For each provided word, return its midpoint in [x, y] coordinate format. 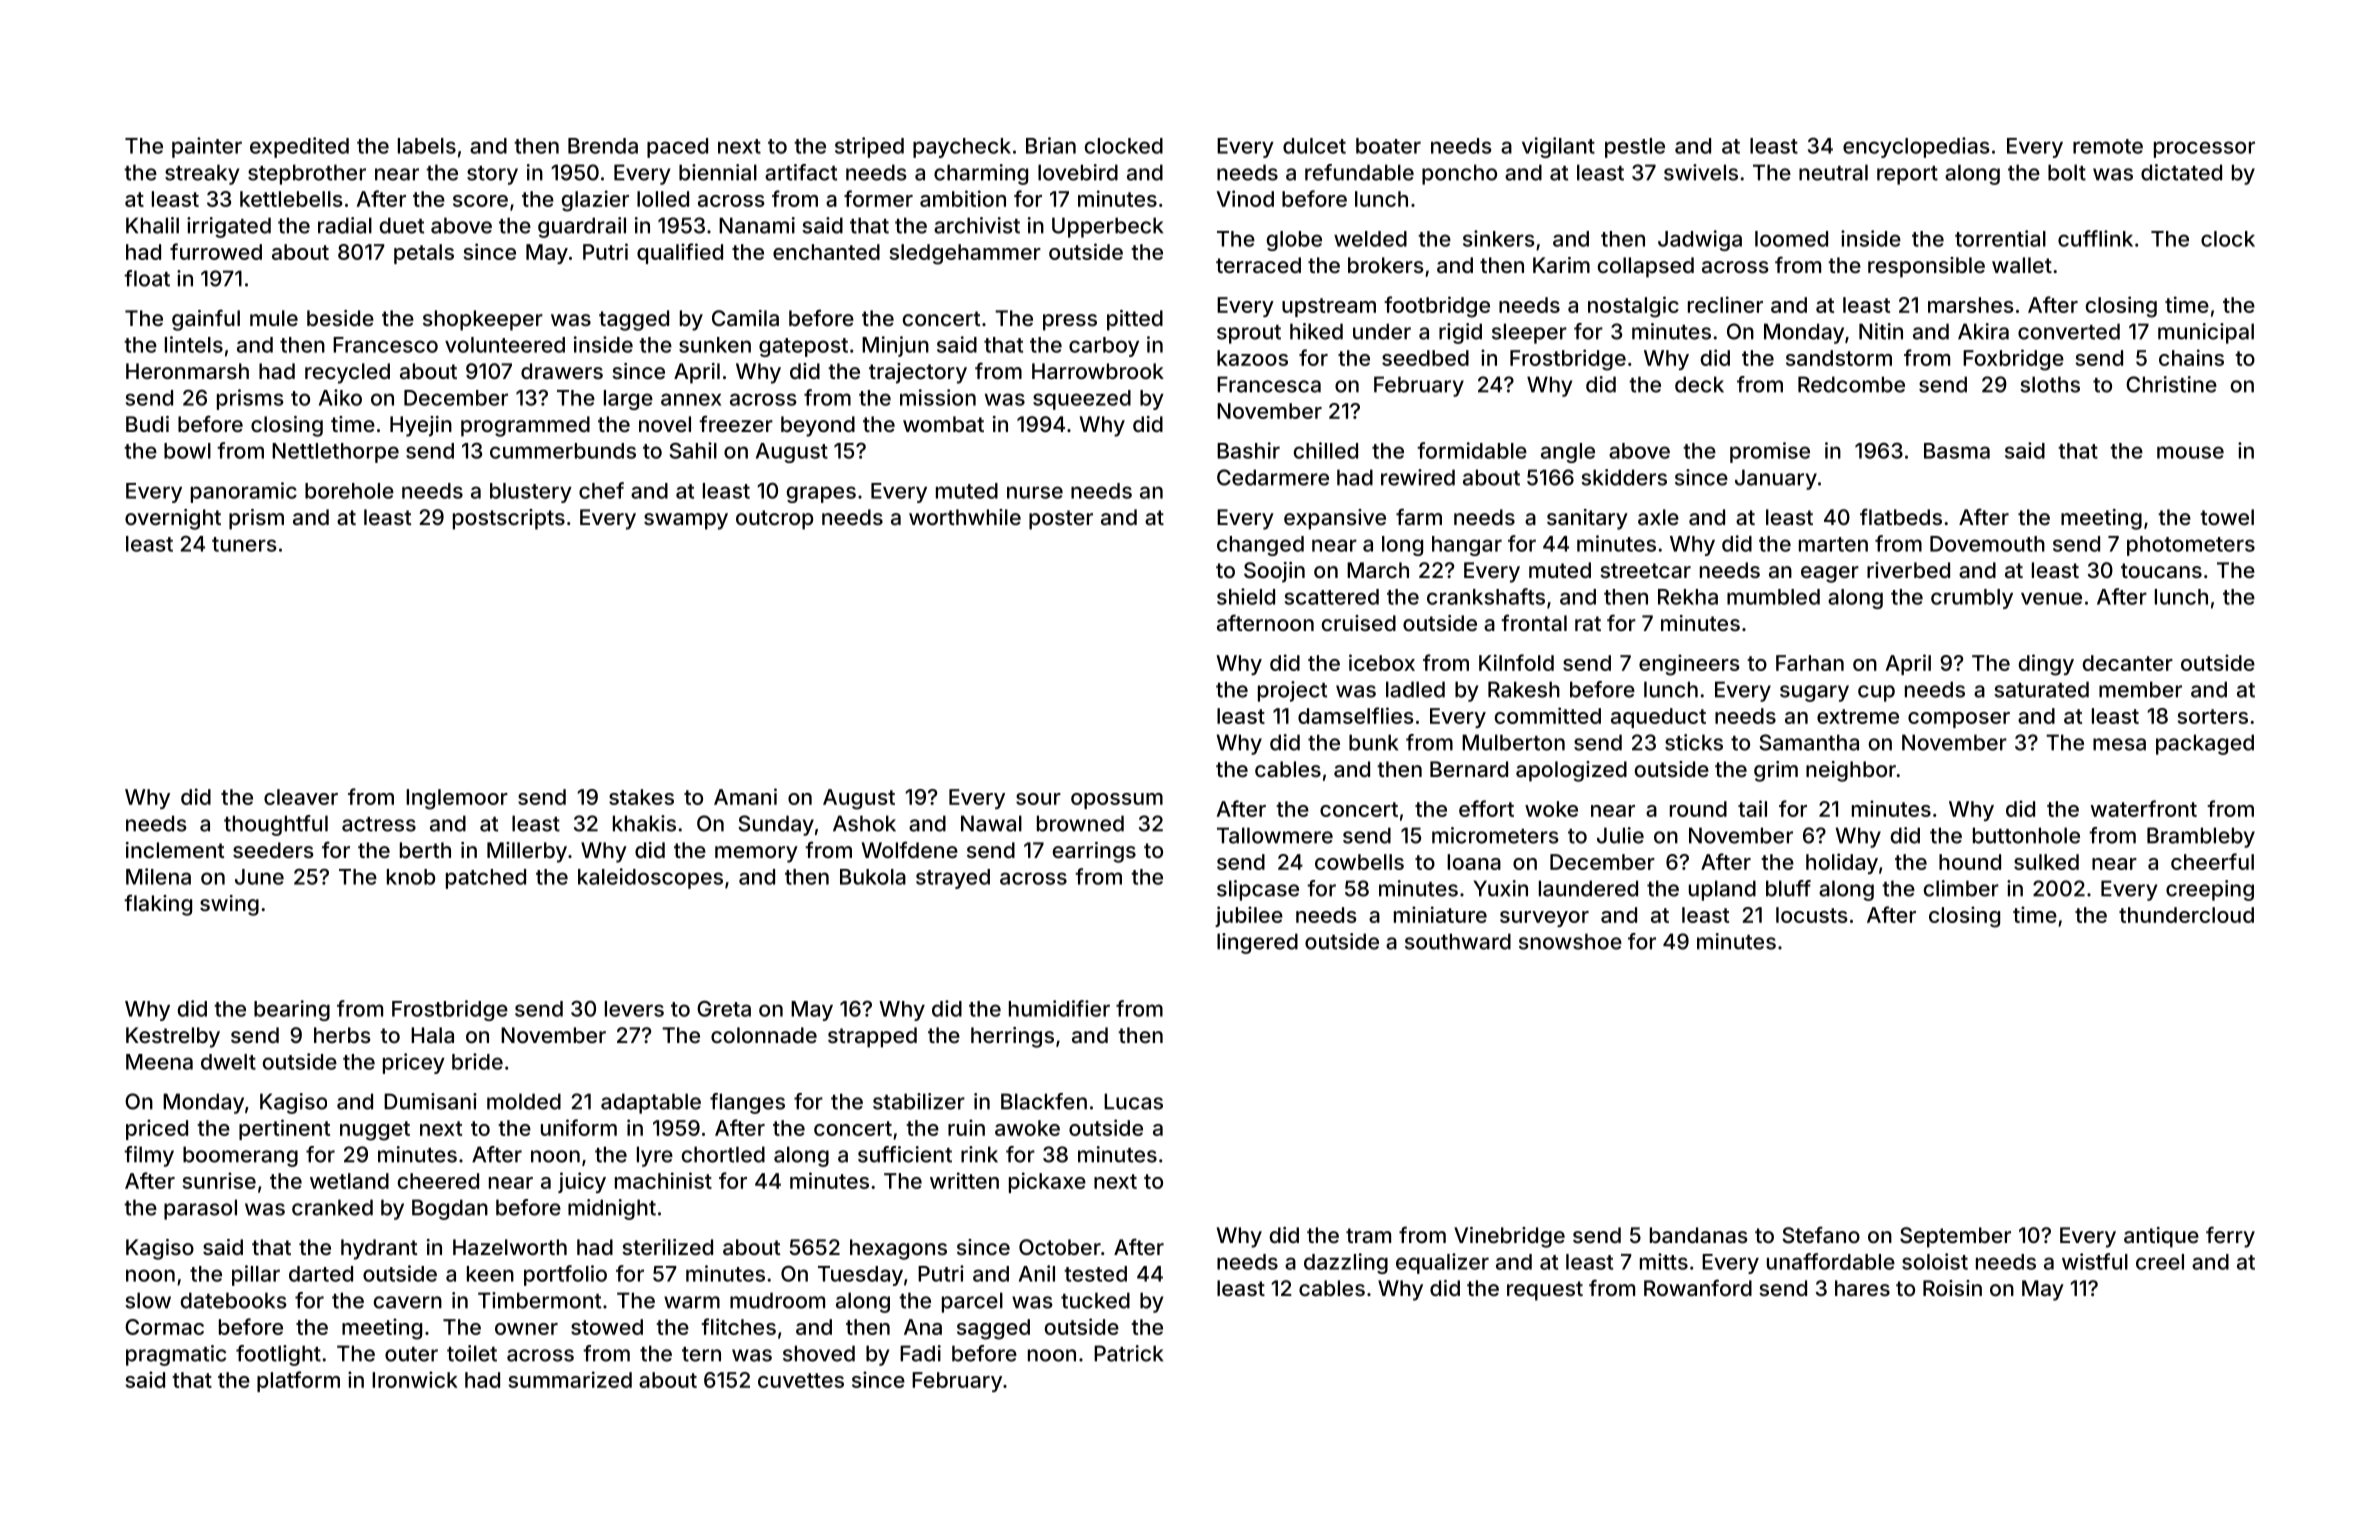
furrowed [216, 251]
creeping [2210, 890]
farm [1419, 517]
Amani [745, 796]
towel [2227, 517]
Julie [1620, 835]
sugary [1814, 693]
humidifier [1059, 1008]
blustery [531, 493]
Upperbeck [1107, 227]
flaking [158, 905]
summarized [570, 1379]
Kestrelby [173, 1037]
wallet [2022, 265]
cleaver [301, 797]
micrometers [1495, 835]
